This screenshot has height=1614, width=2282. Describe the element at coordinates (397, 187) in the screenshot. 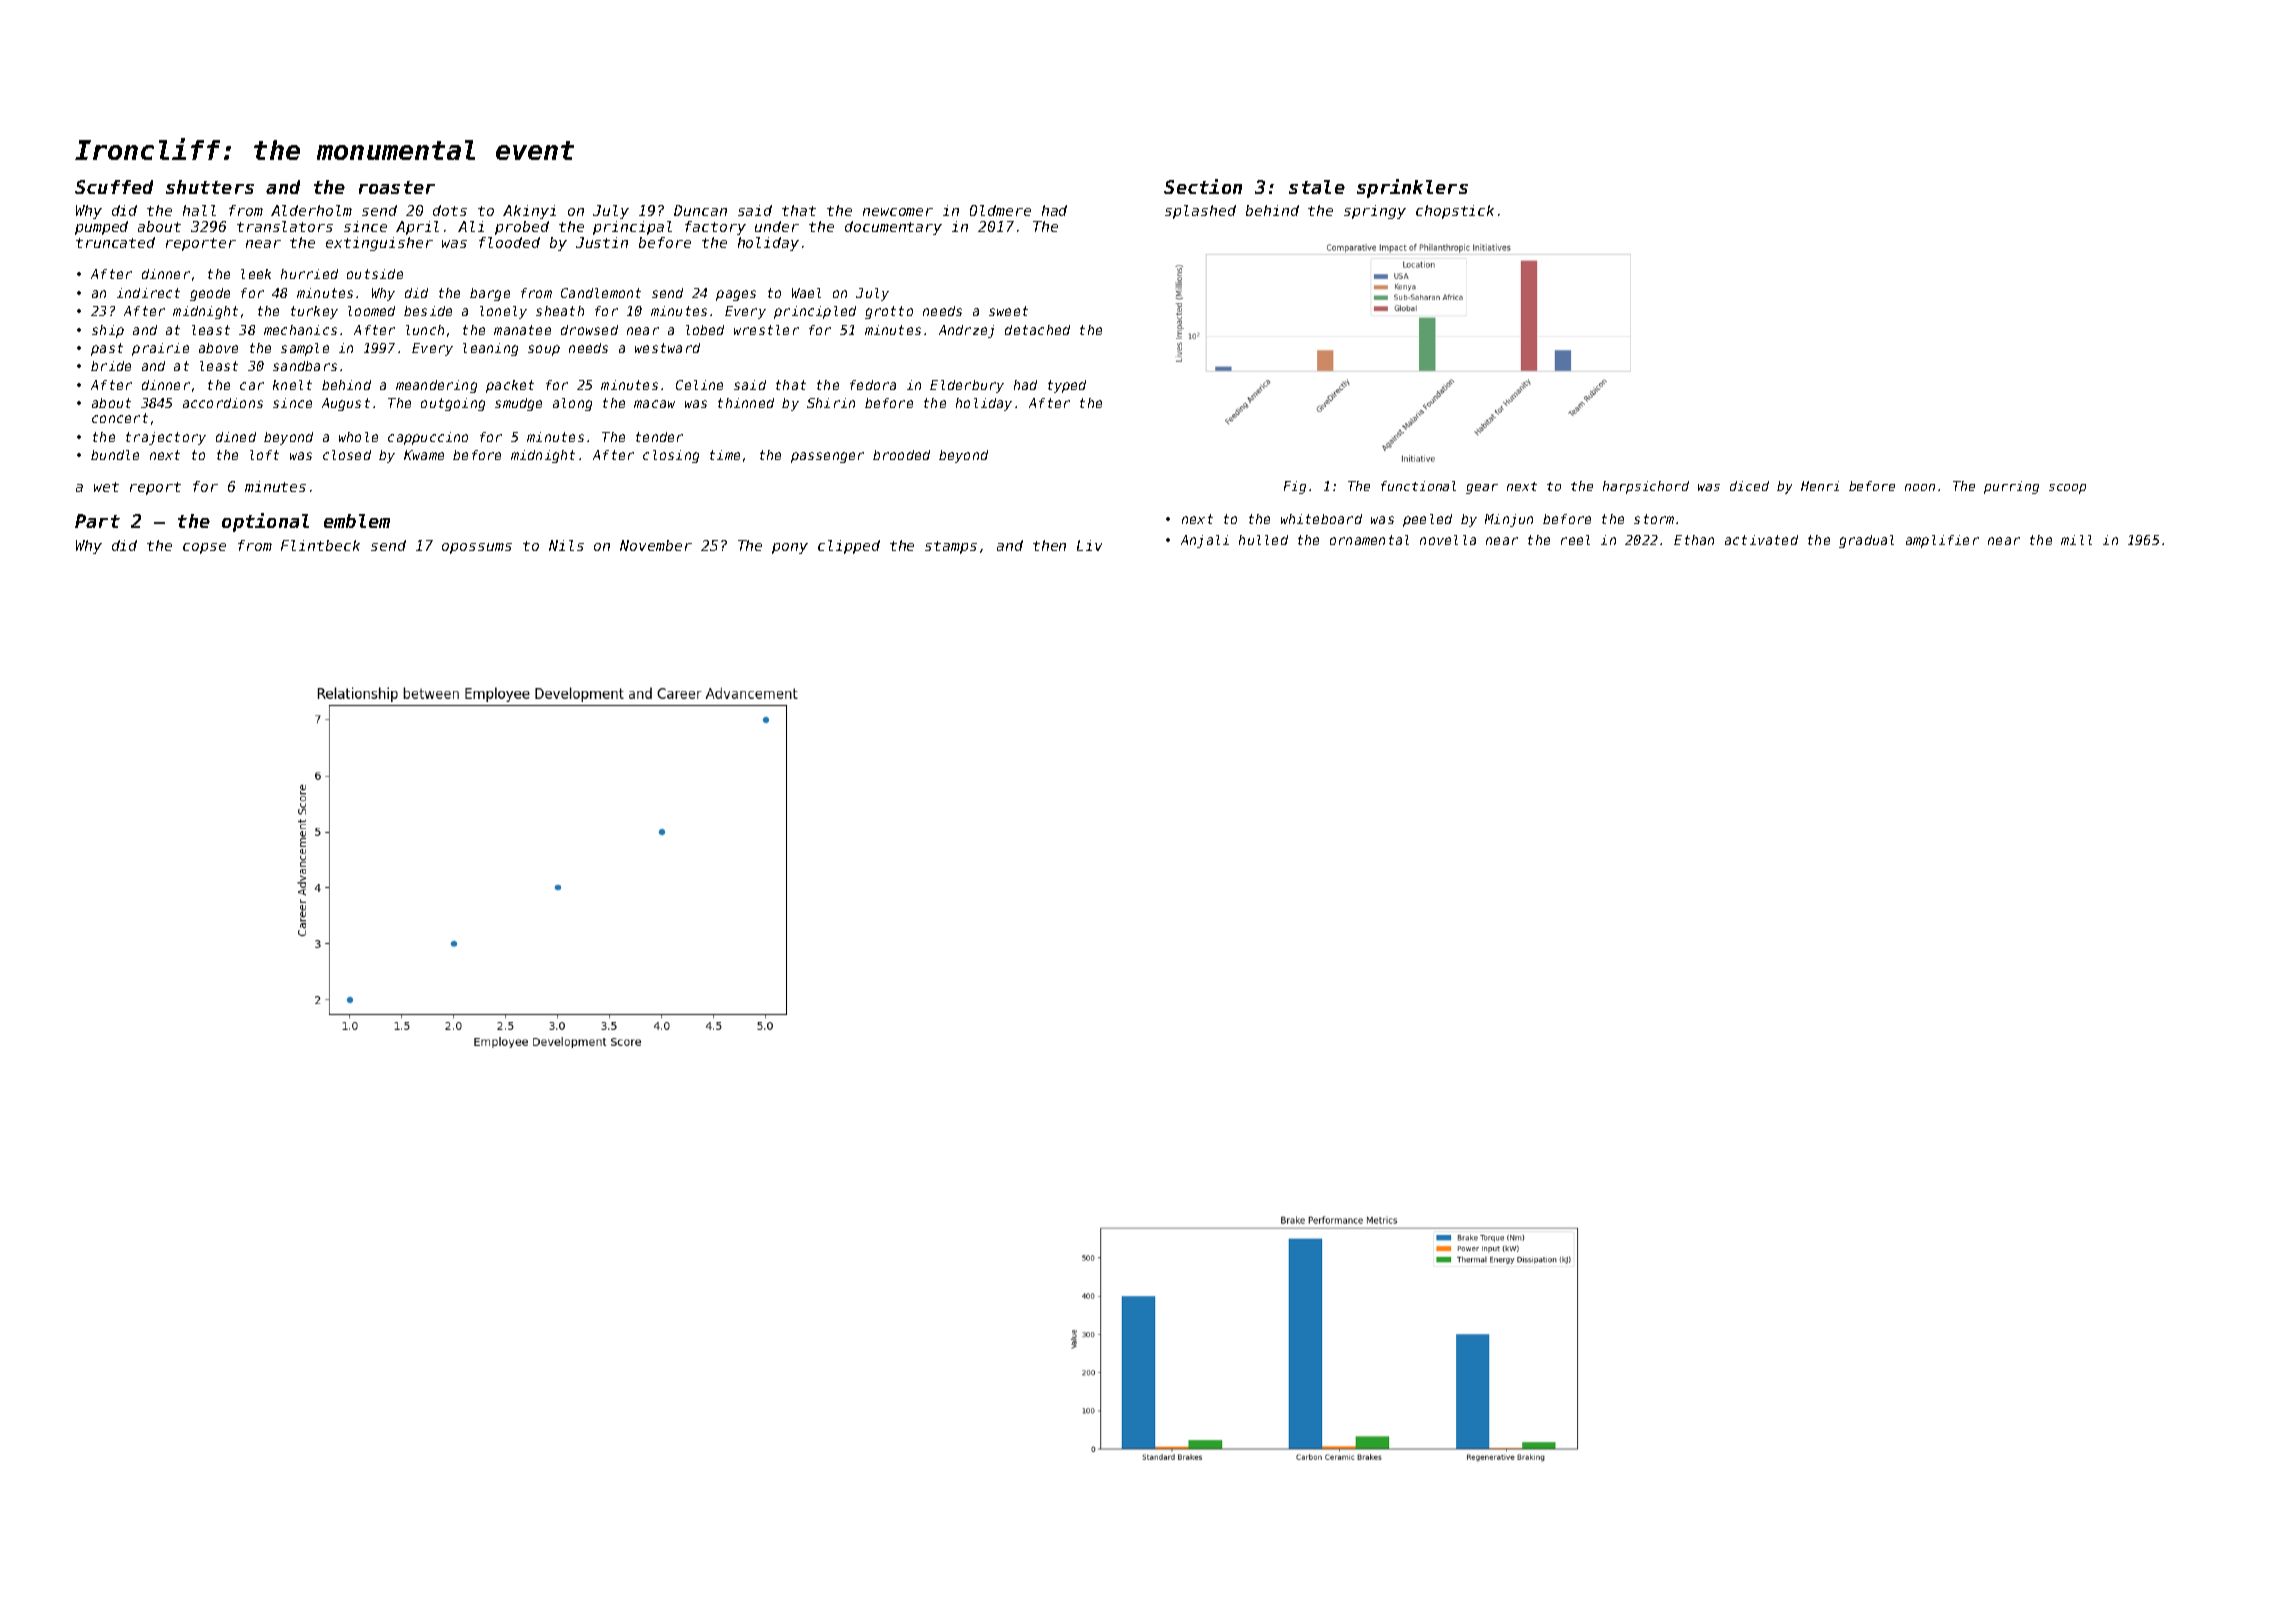

I see `roaster` at that location.
